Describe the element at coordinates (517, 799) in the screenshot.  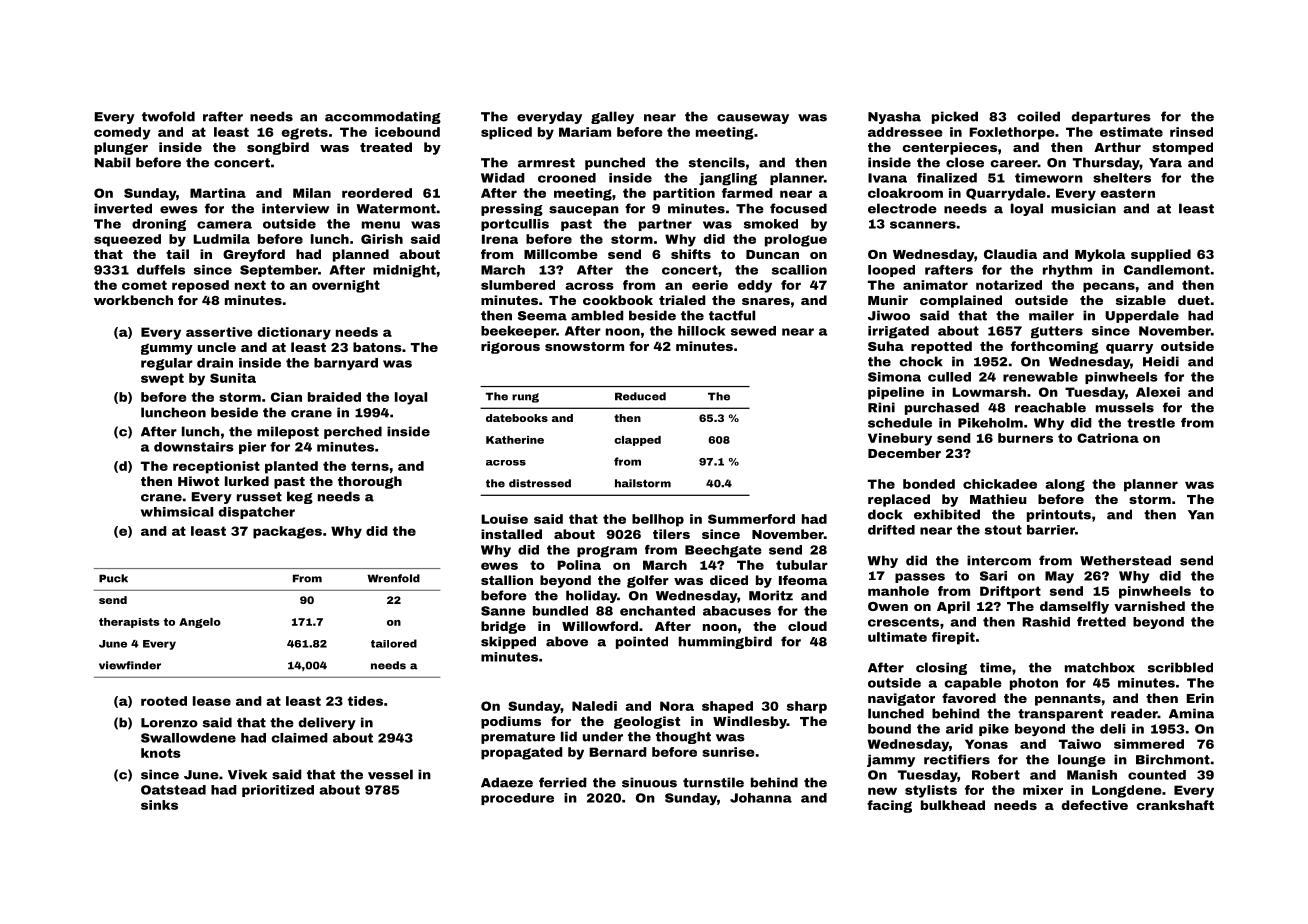
I see `procedure` at that location.
